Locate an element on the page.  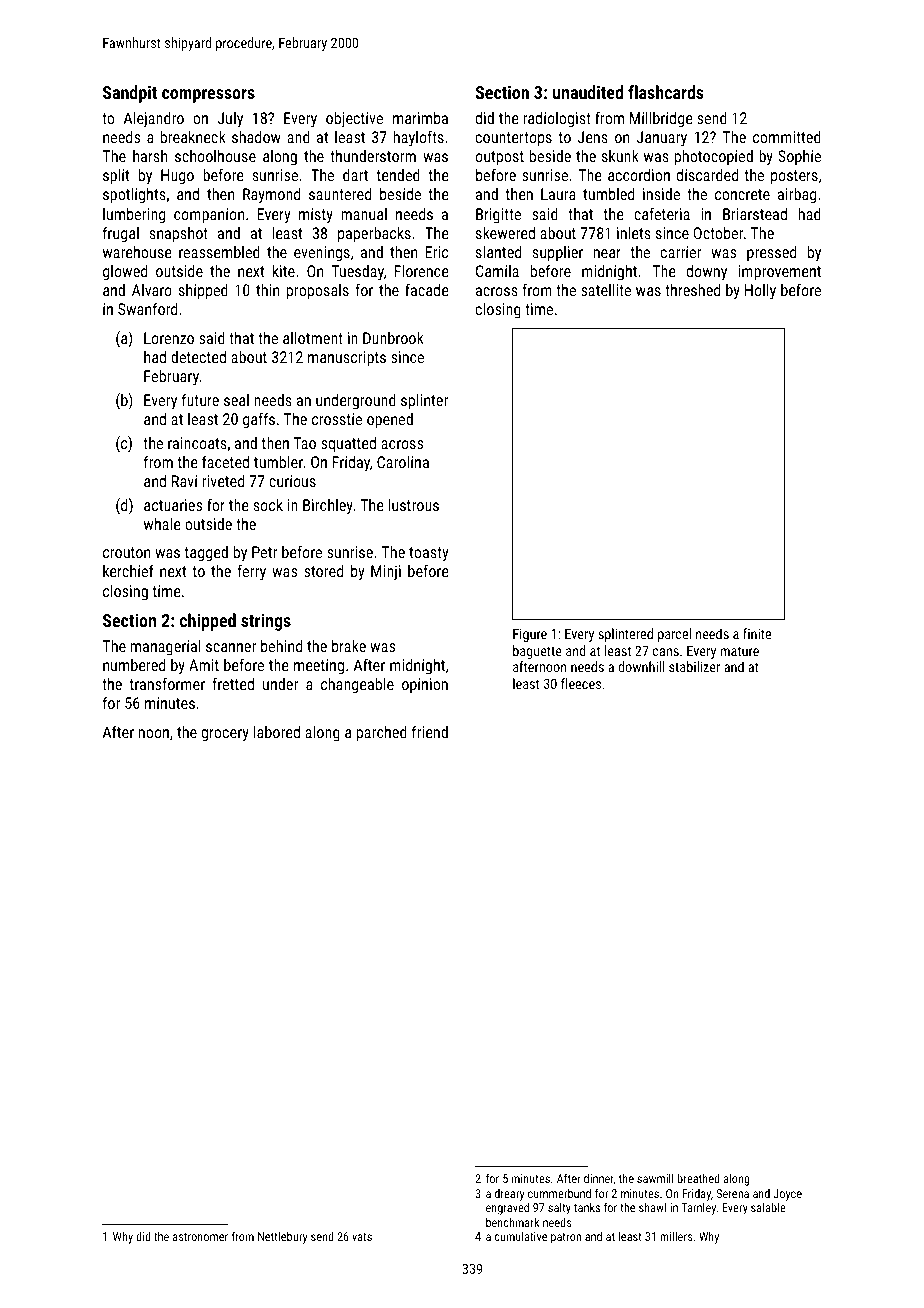
unaudited is located at coordinates (588, 92).
